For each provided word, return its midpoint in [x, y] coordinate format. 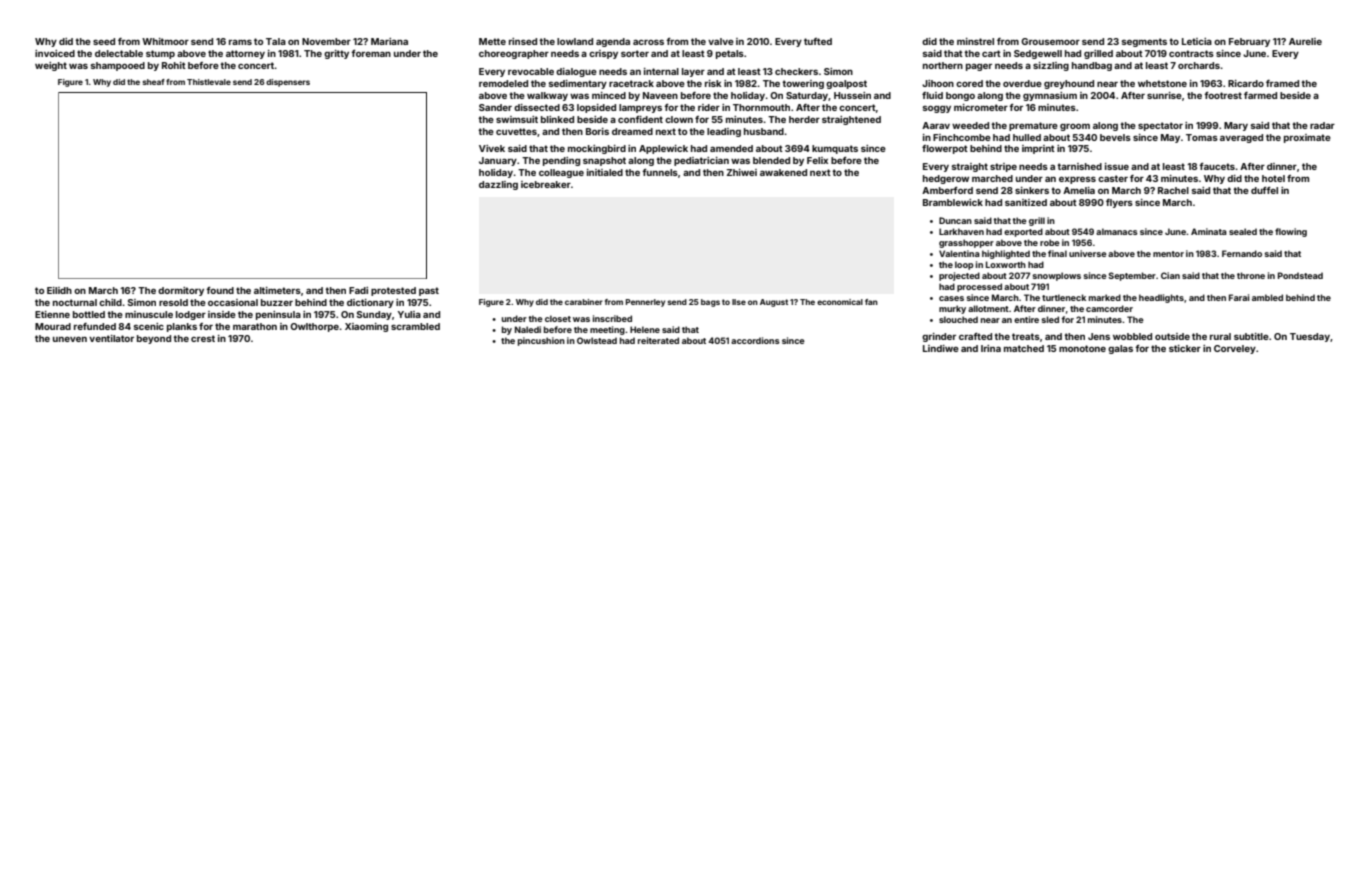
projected [959, 276]
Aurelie [1305, 41]
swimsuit [517, 119]
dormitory [181, 291]
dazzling [498, 185]
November [326, 41]
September [1132, 276]
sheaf [154, 82]
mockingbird [597, 149]
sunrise [1164, 95]
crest [203, 338]
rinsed [523, 41]
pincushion [541, 341]
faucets [1217, 166]
